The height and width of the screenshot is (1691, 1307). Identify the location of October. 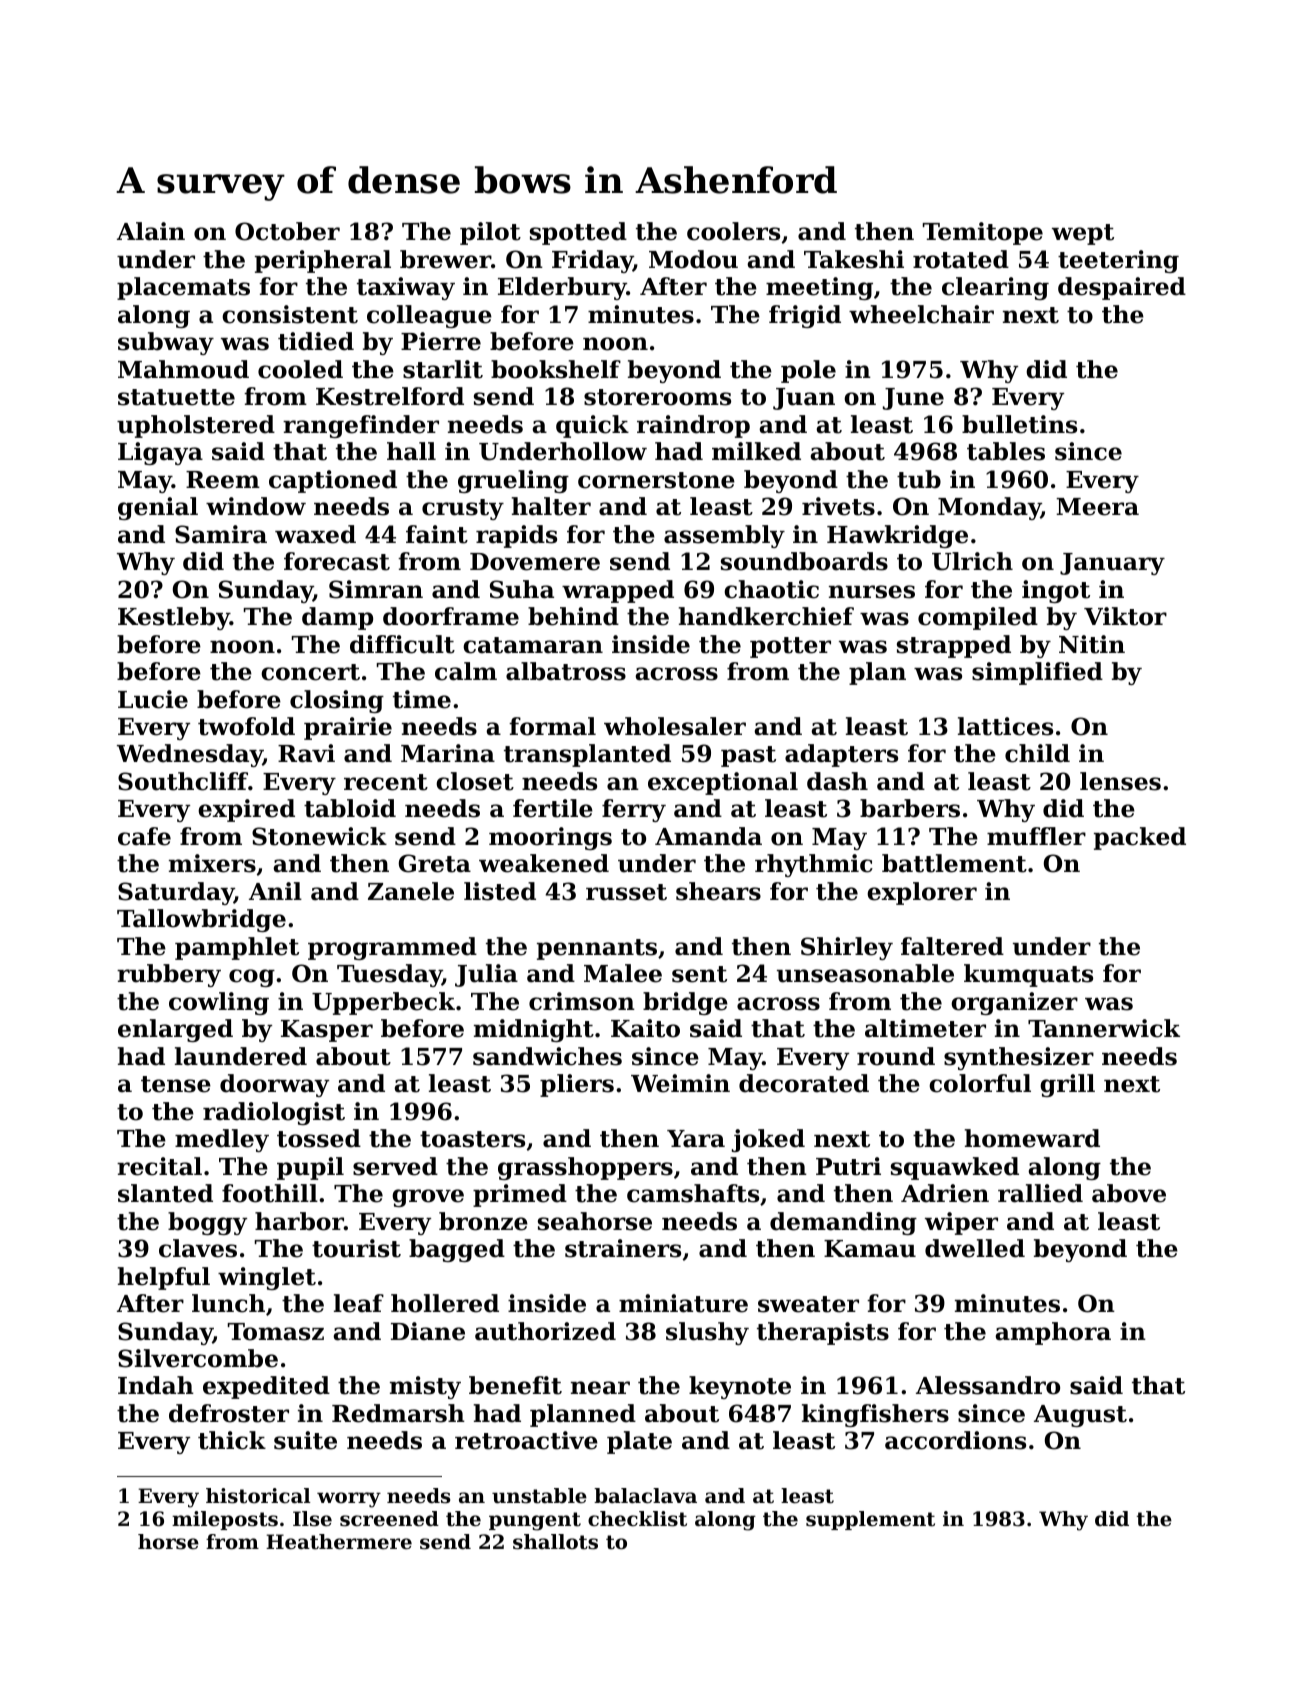
(287, 231).
